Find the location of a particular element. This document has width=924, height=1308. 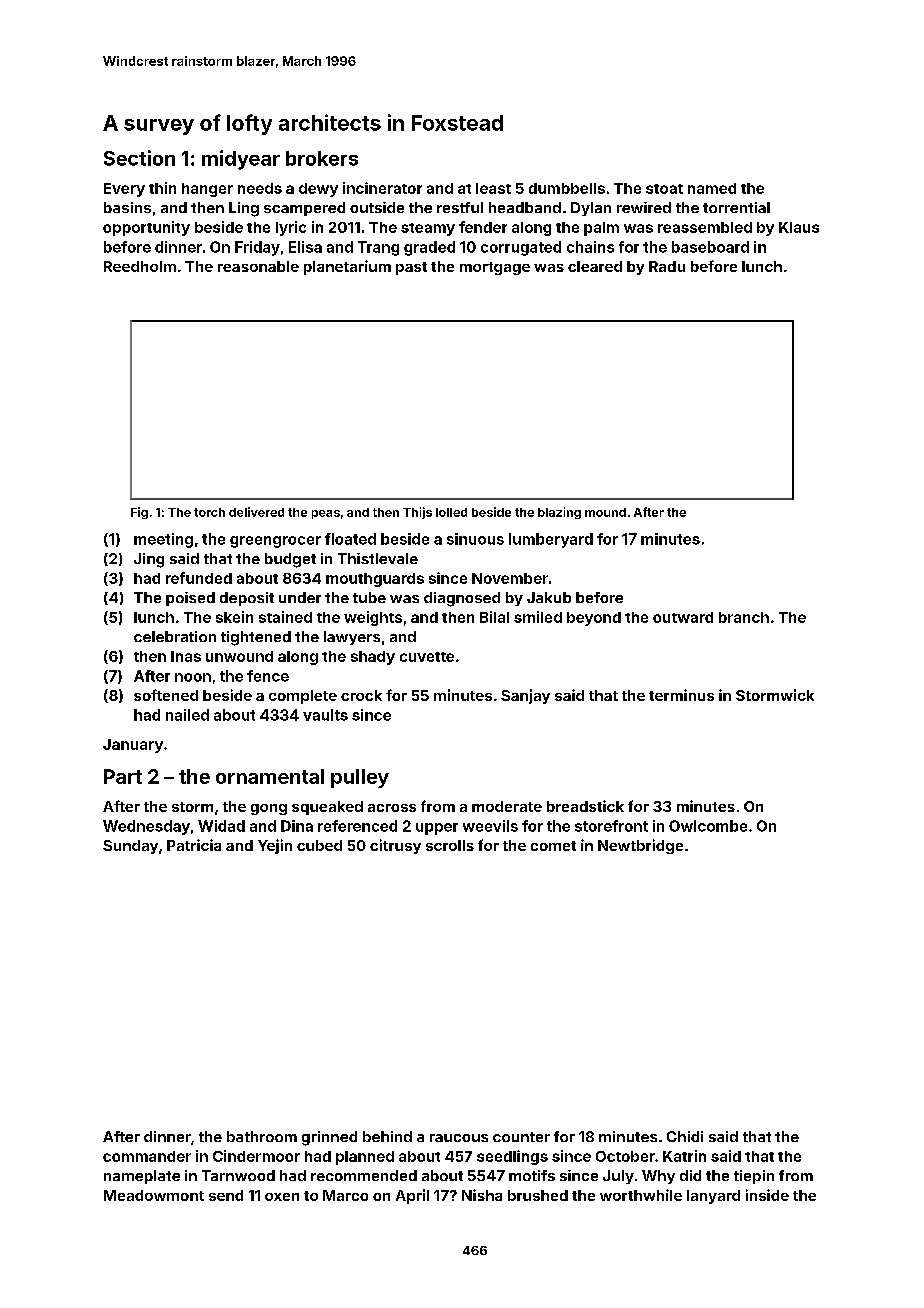

softened is located at coordinates (166, 695).
